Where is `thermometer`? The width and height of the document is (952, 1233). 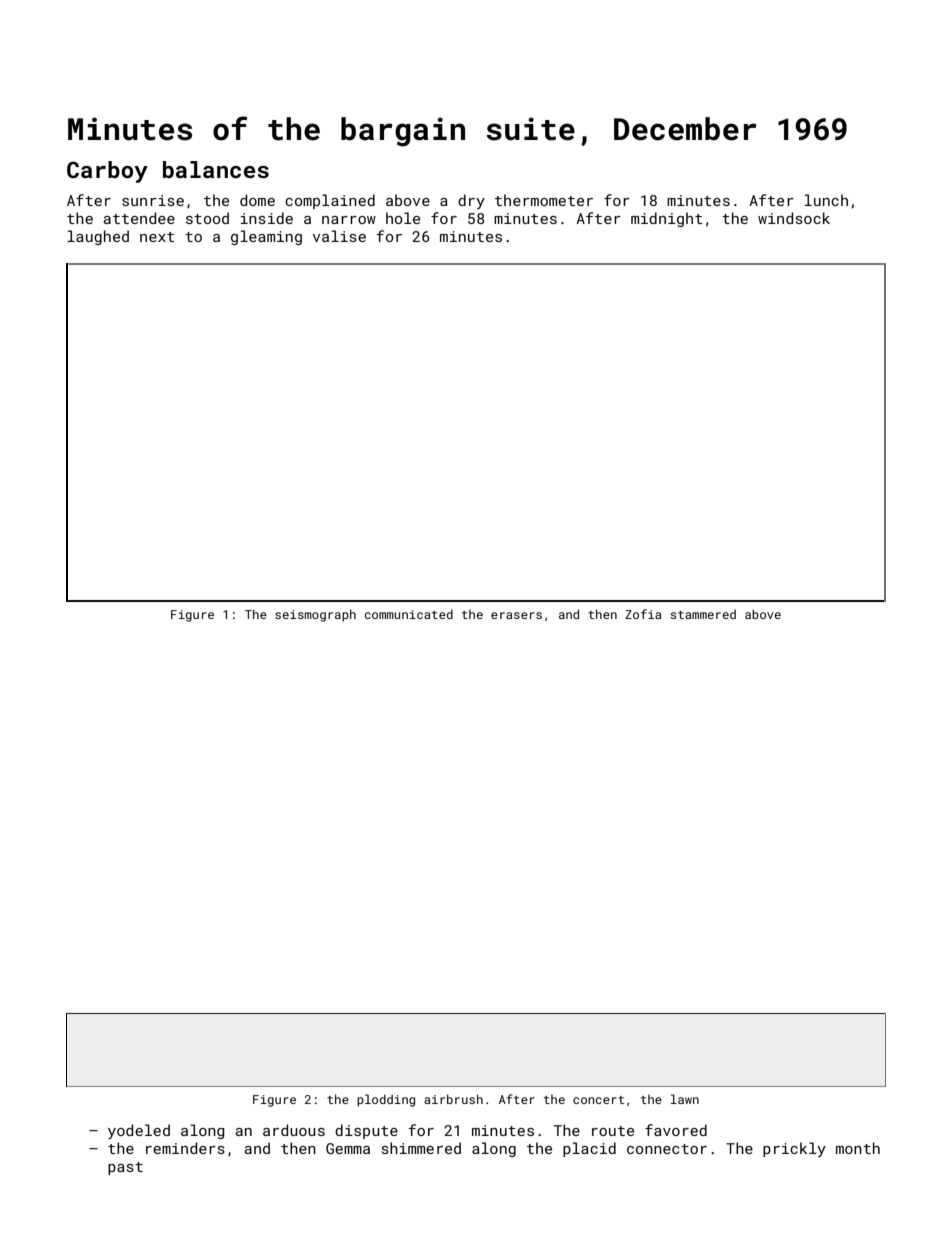 thermometer is located at coordinates (544, 200).
